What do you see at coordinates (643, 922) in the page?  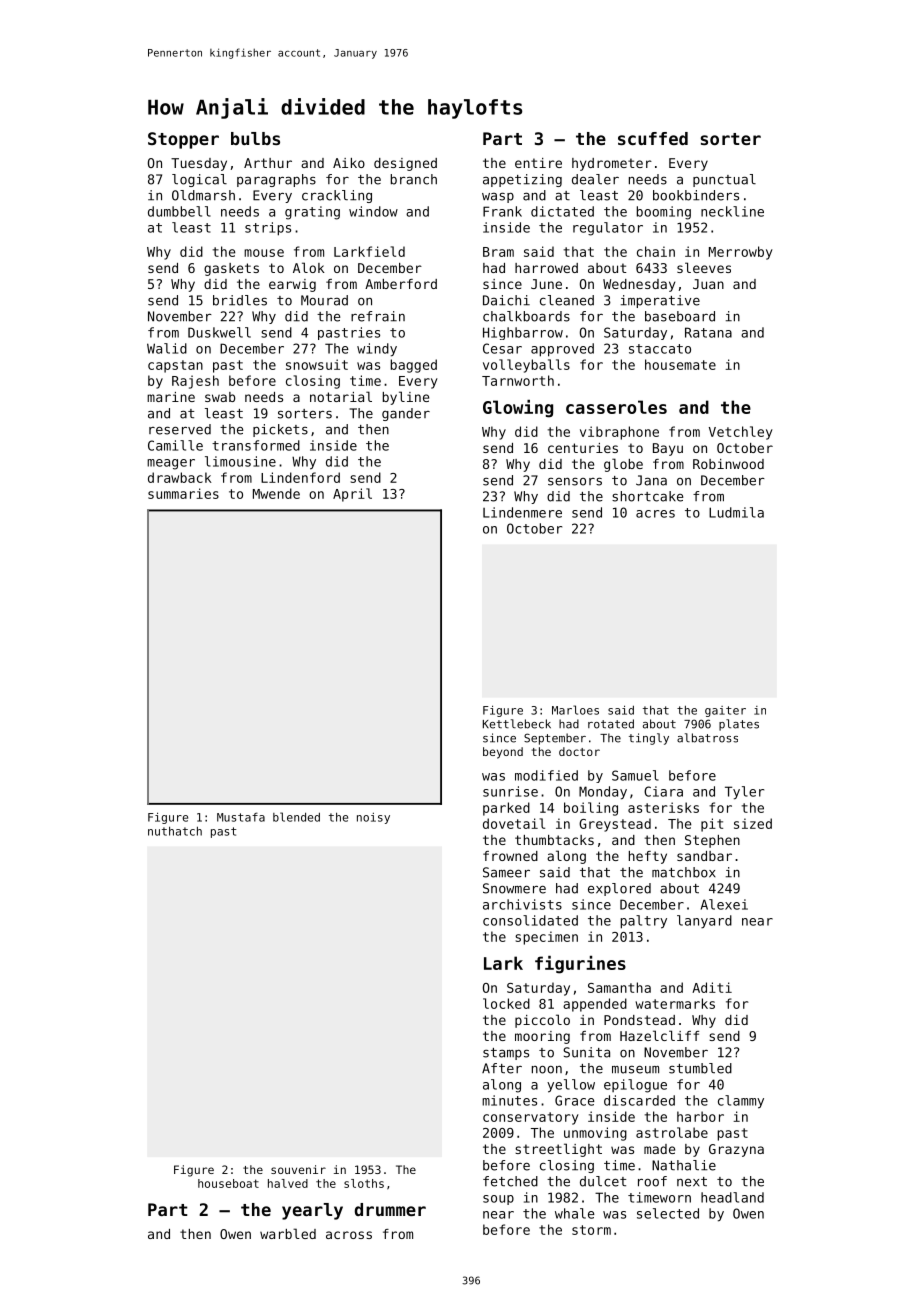 I see `paltry` at bounding box center [643, 922].
